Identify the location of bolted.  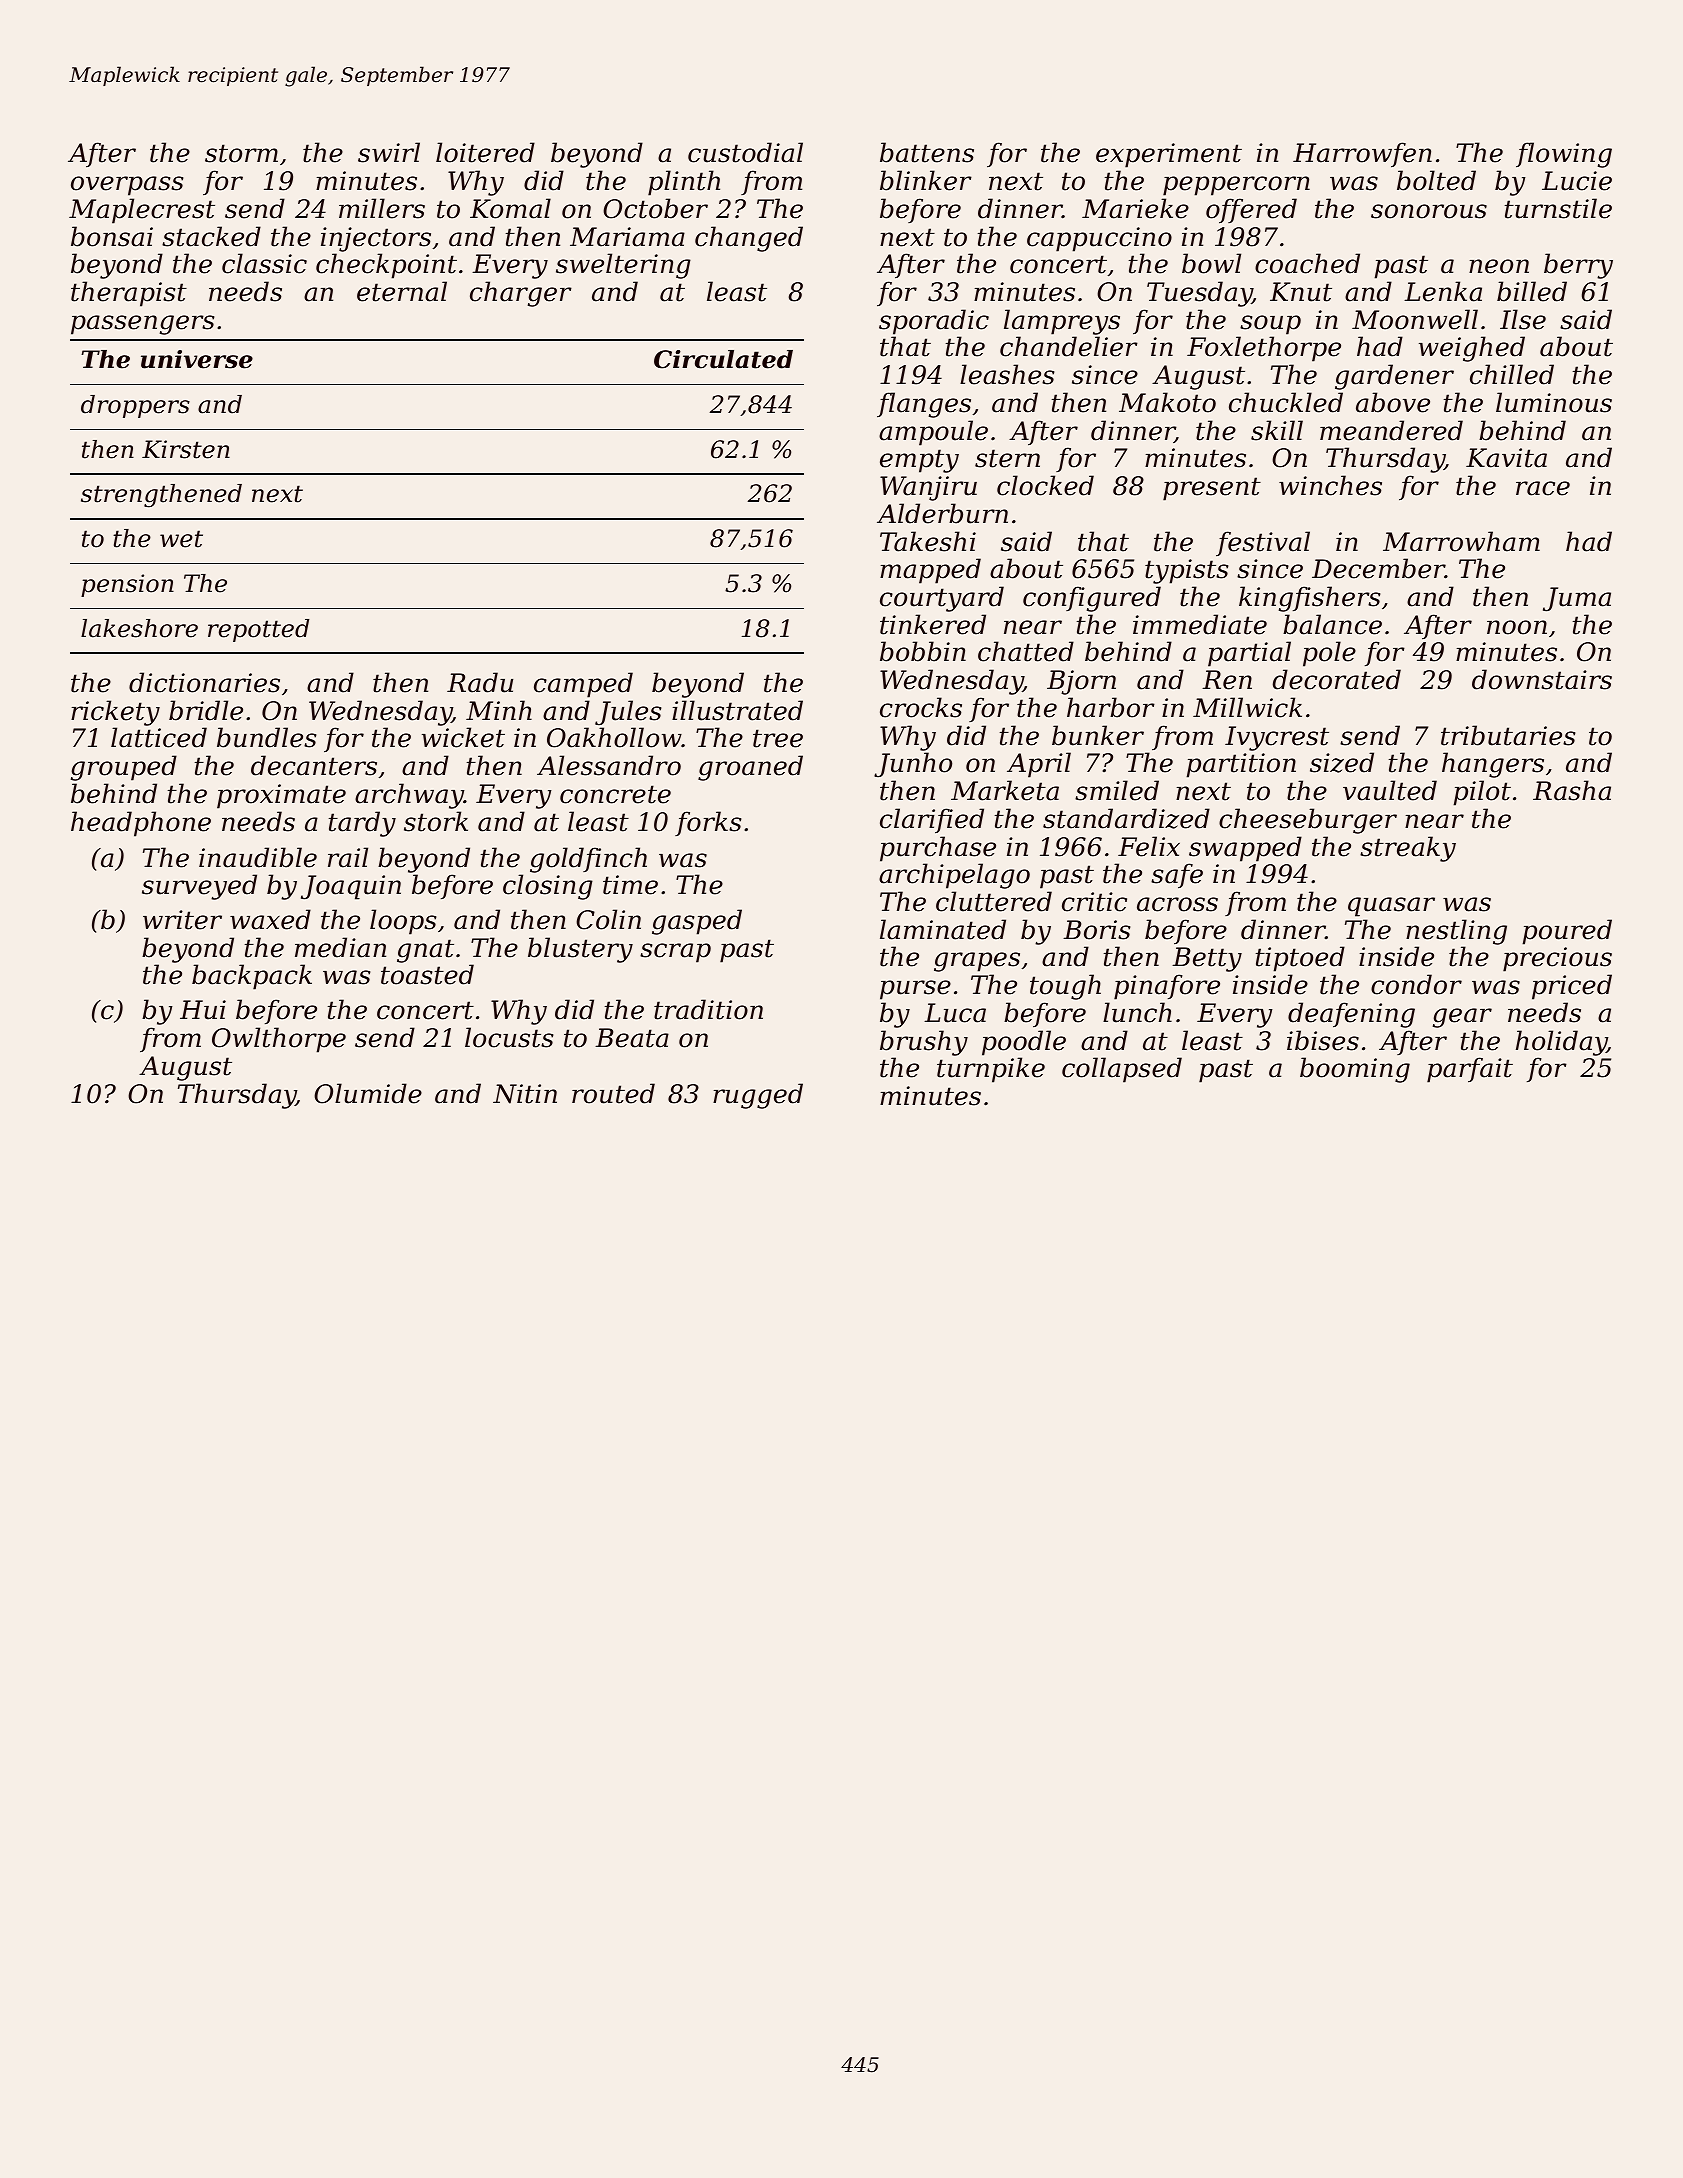
(1436, 180).
